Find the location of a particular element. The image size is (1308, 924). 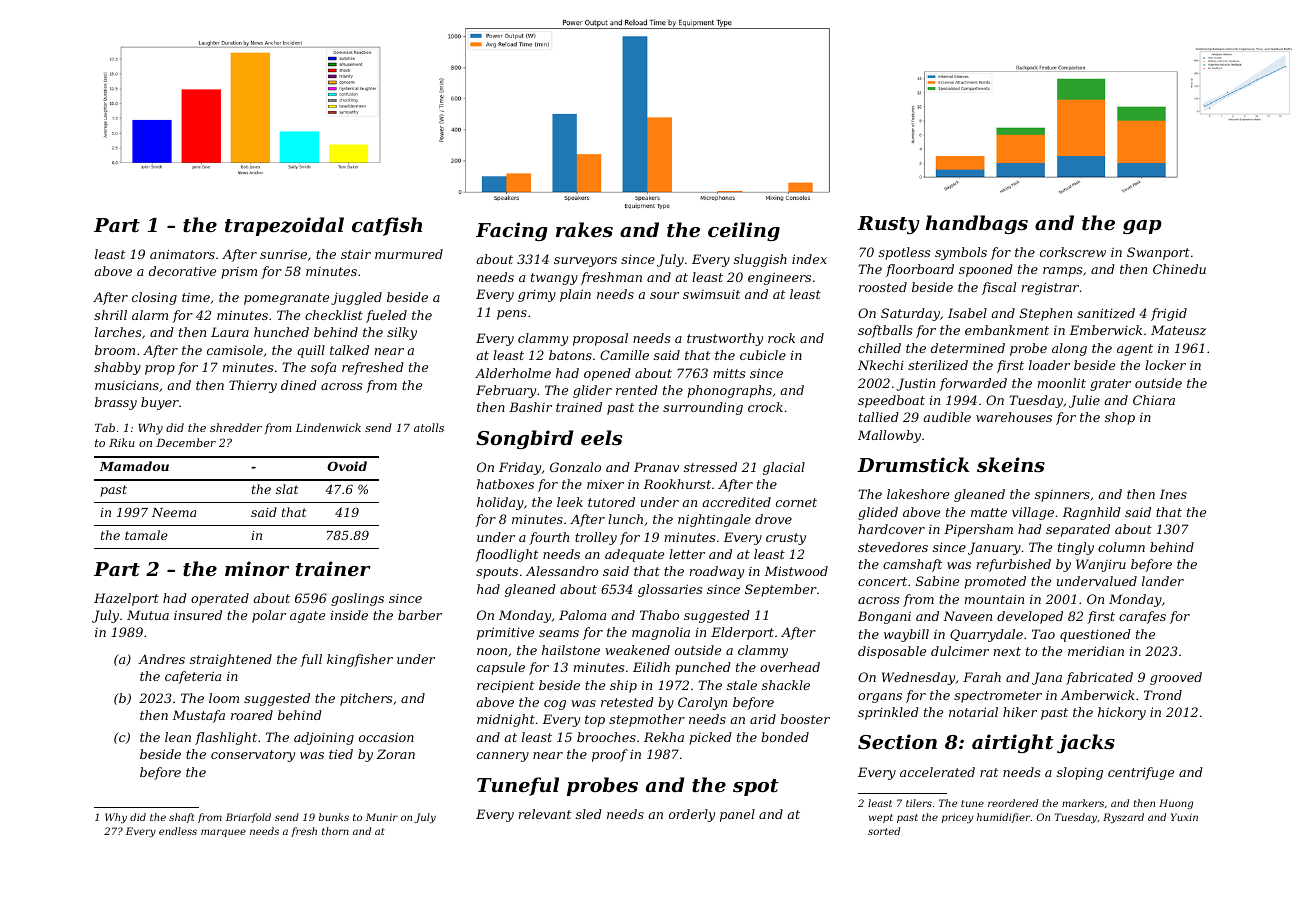

seams is located at coordinates (559, 633).
